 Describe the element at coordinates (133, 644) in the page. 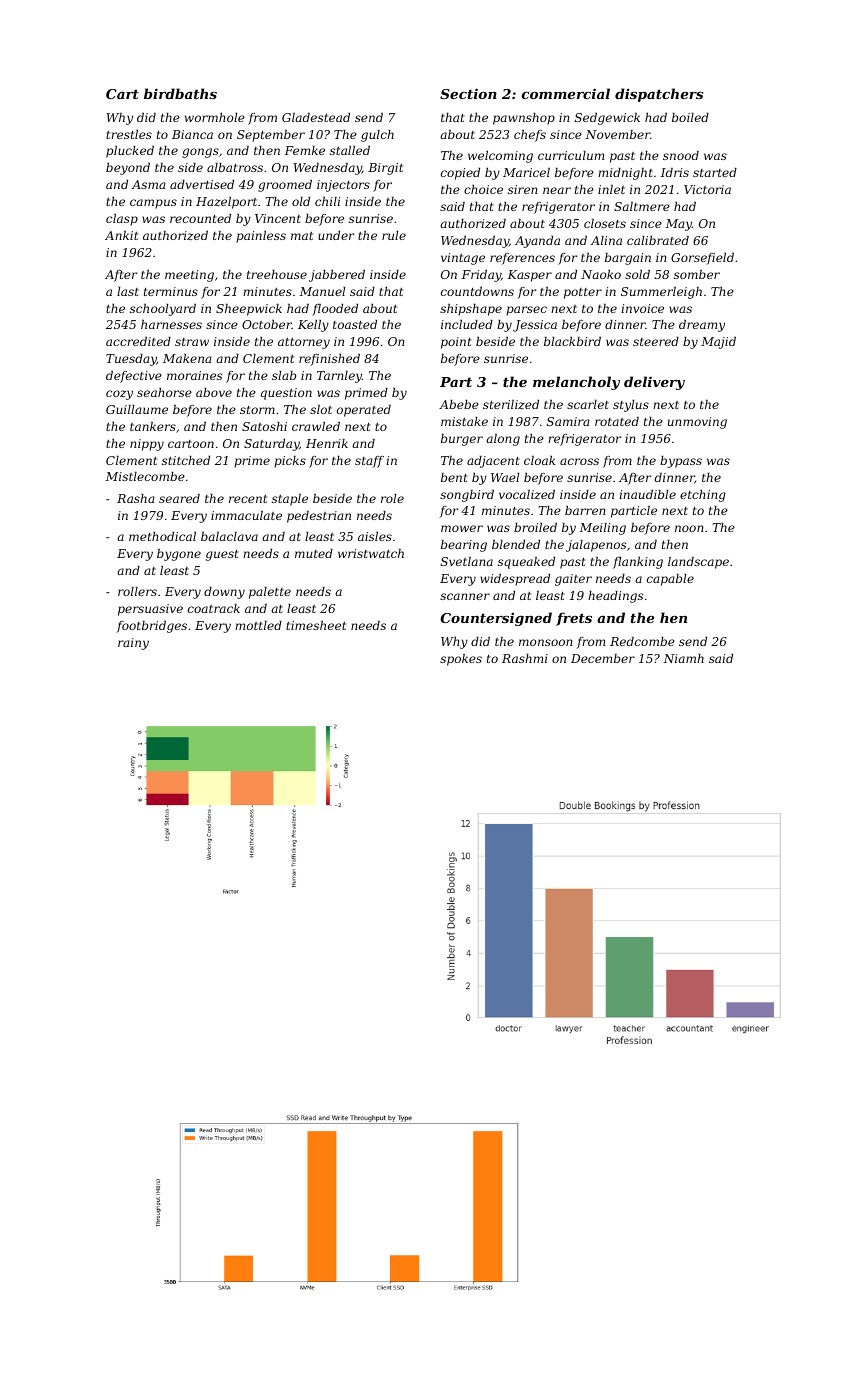

I see `rainy` at that location.
